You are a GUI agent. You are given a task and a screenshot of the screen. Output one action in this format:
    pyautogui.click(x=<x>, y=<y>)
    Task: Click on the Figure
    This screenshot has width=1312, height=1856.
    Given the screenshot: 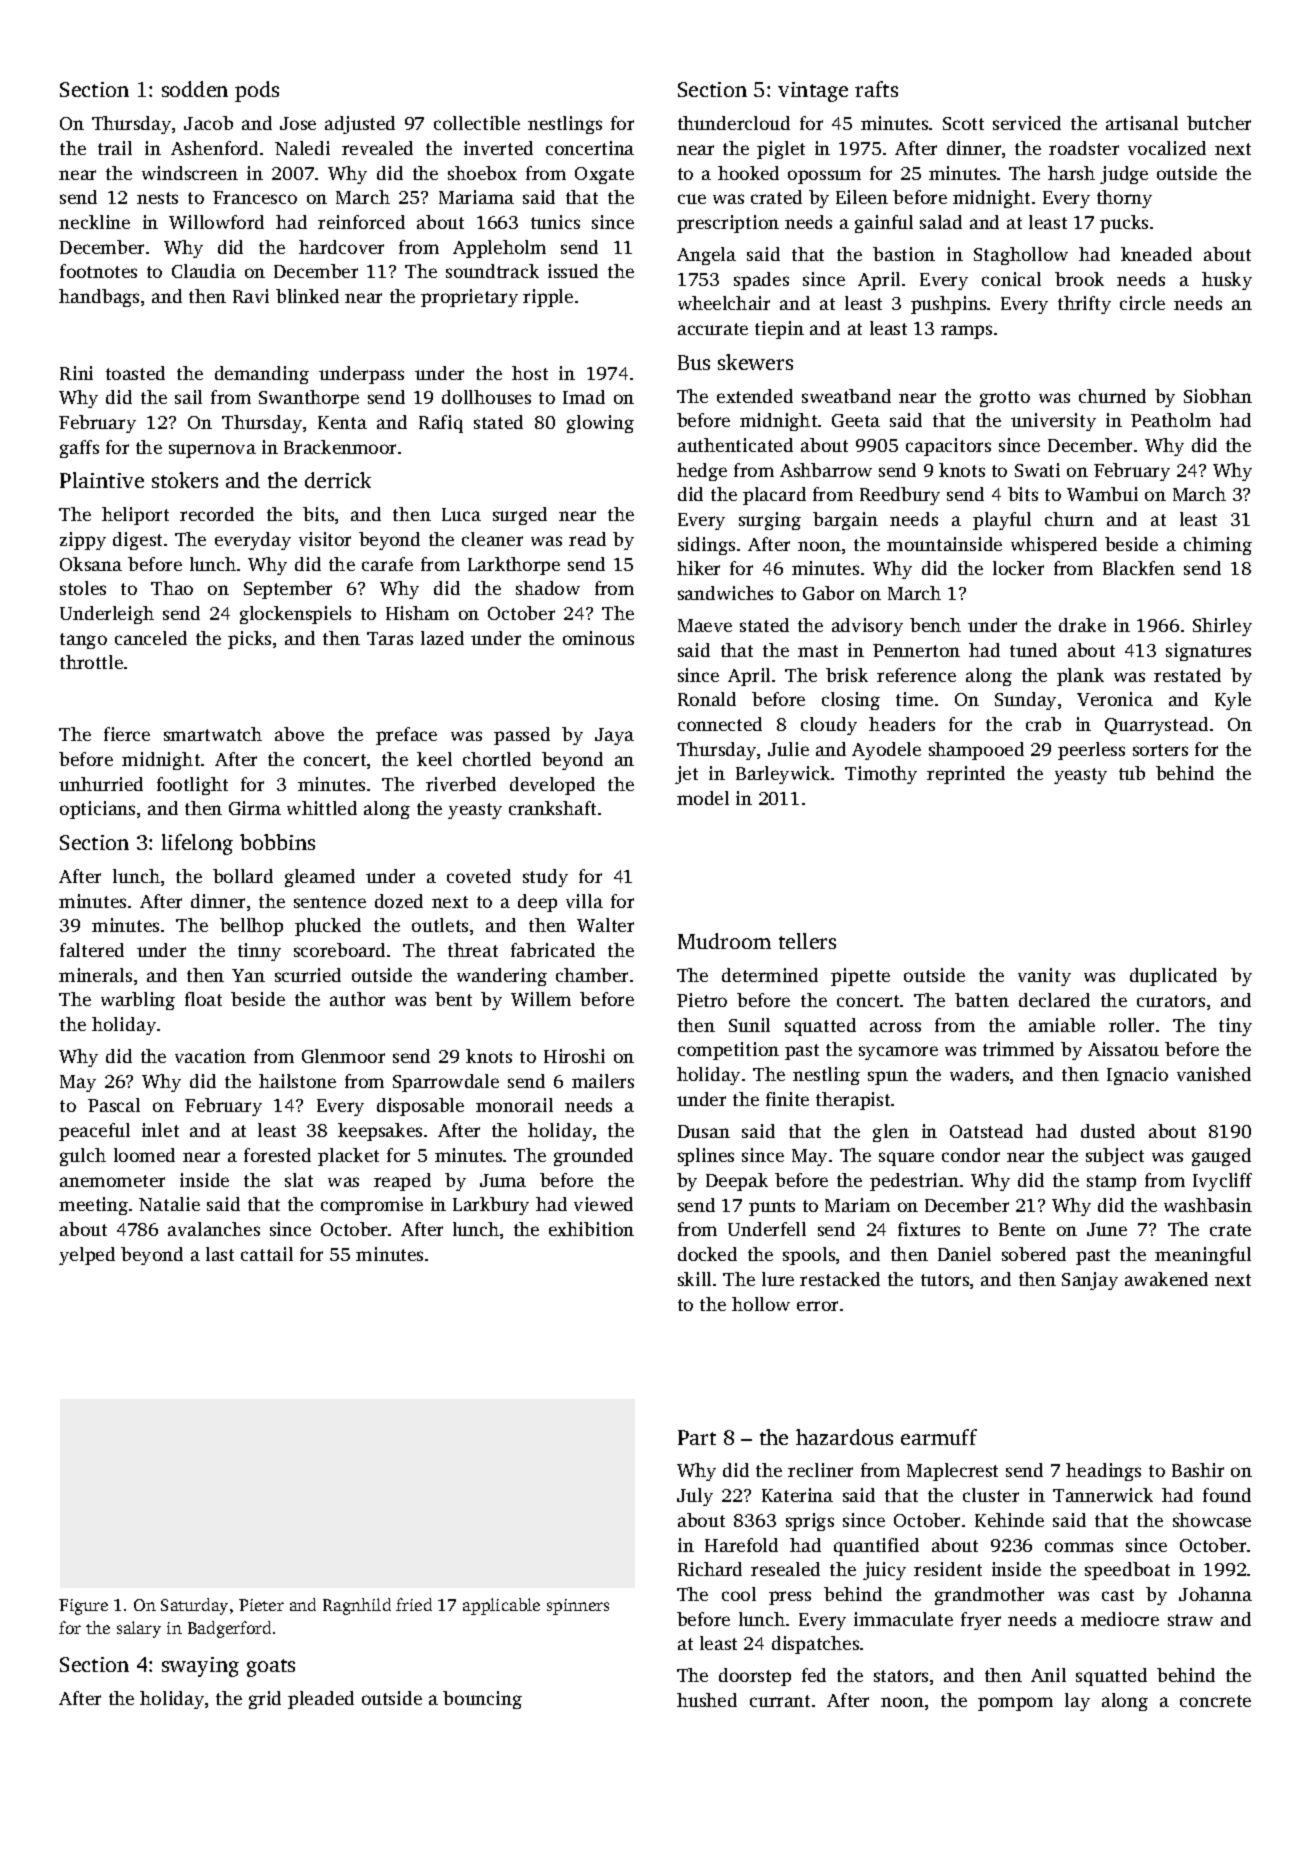 What is the action you would take?
    pyautogui.click(x=83, y=1607)
